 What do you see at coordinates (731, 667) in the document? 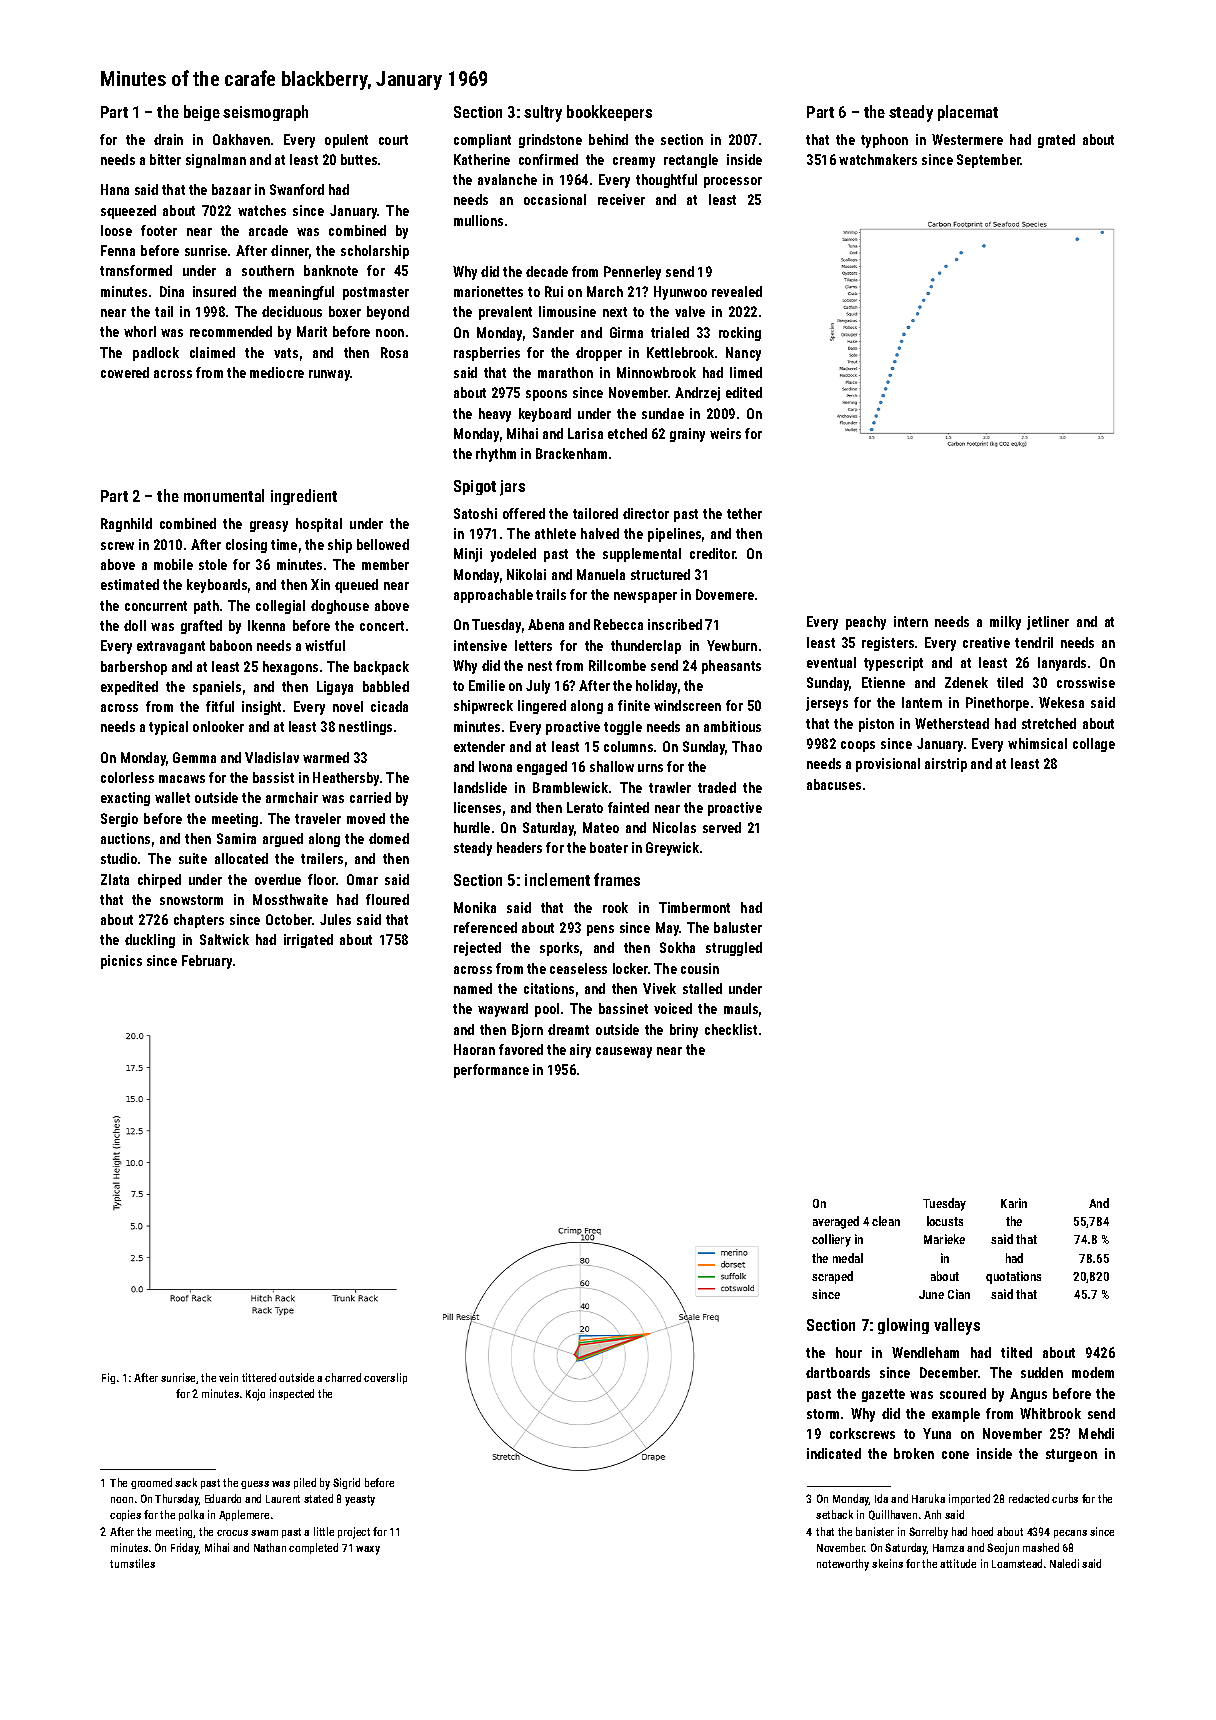
I see `pheasants` at bounding box center [731, 667].
